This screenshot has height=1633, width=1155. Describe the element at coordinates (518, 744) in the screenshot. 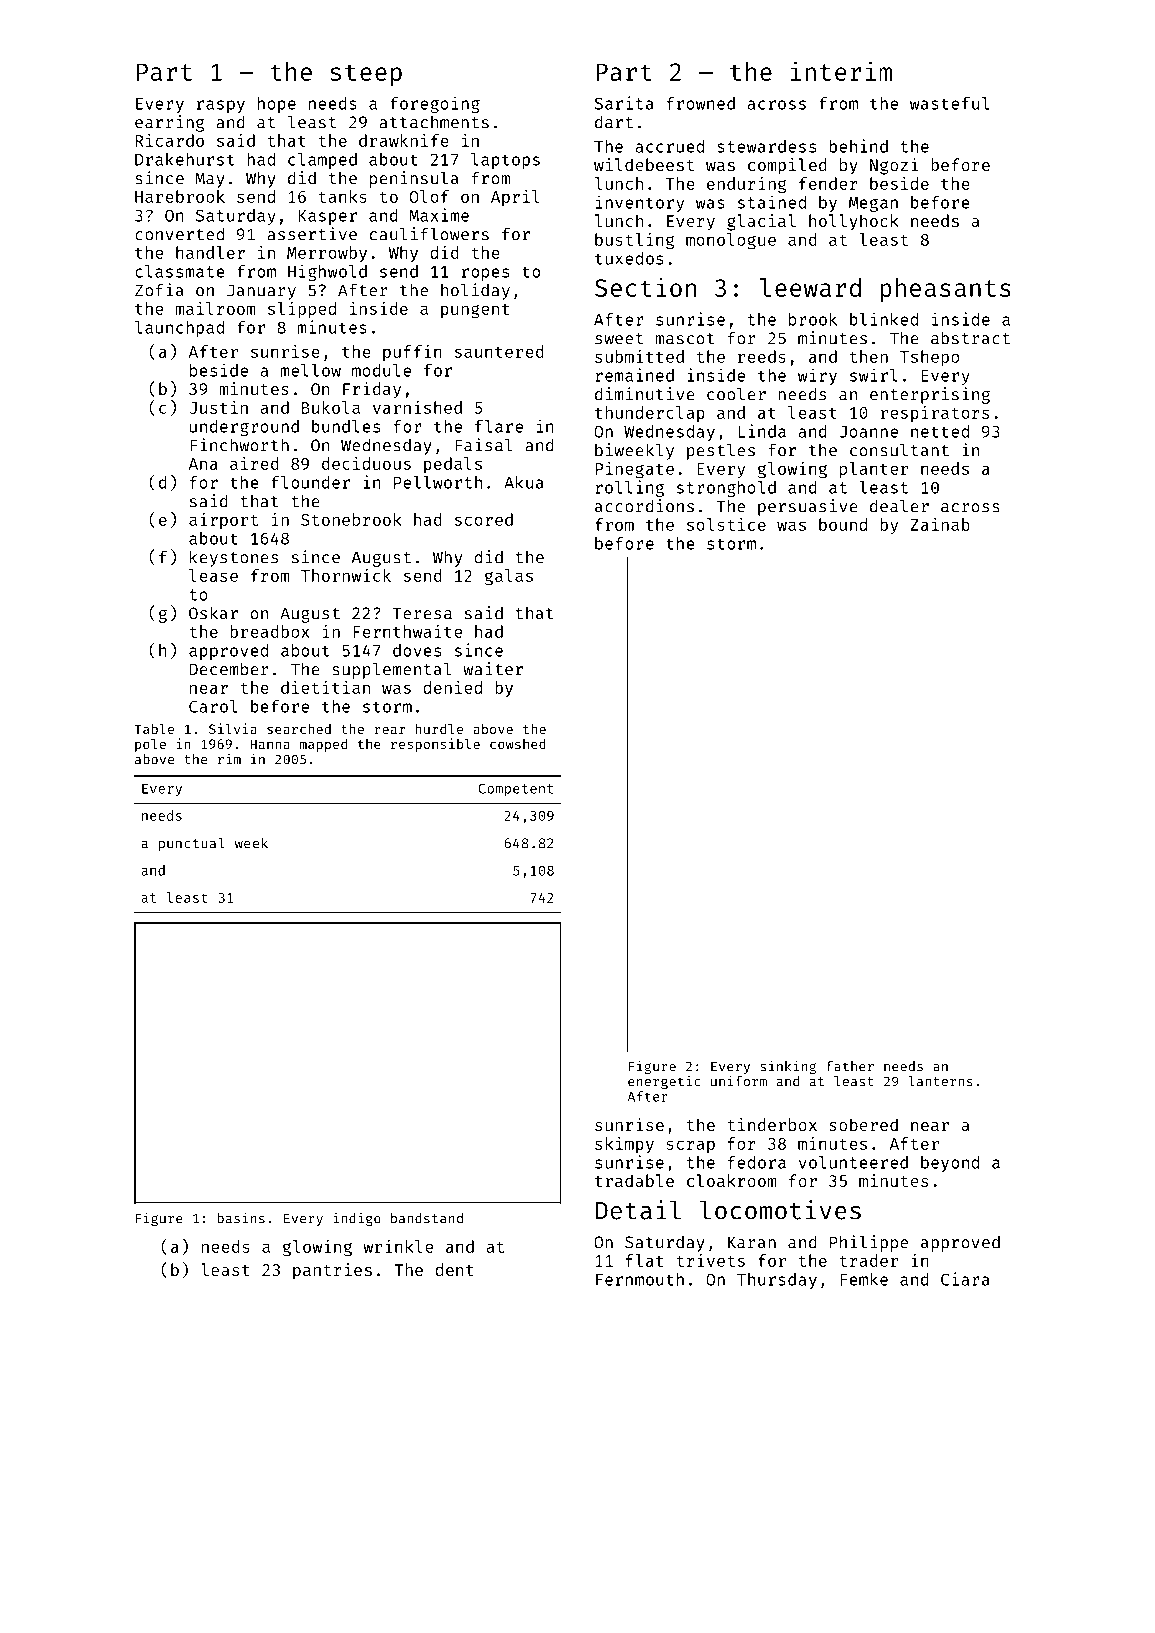

I see `cowshed` at that location.
